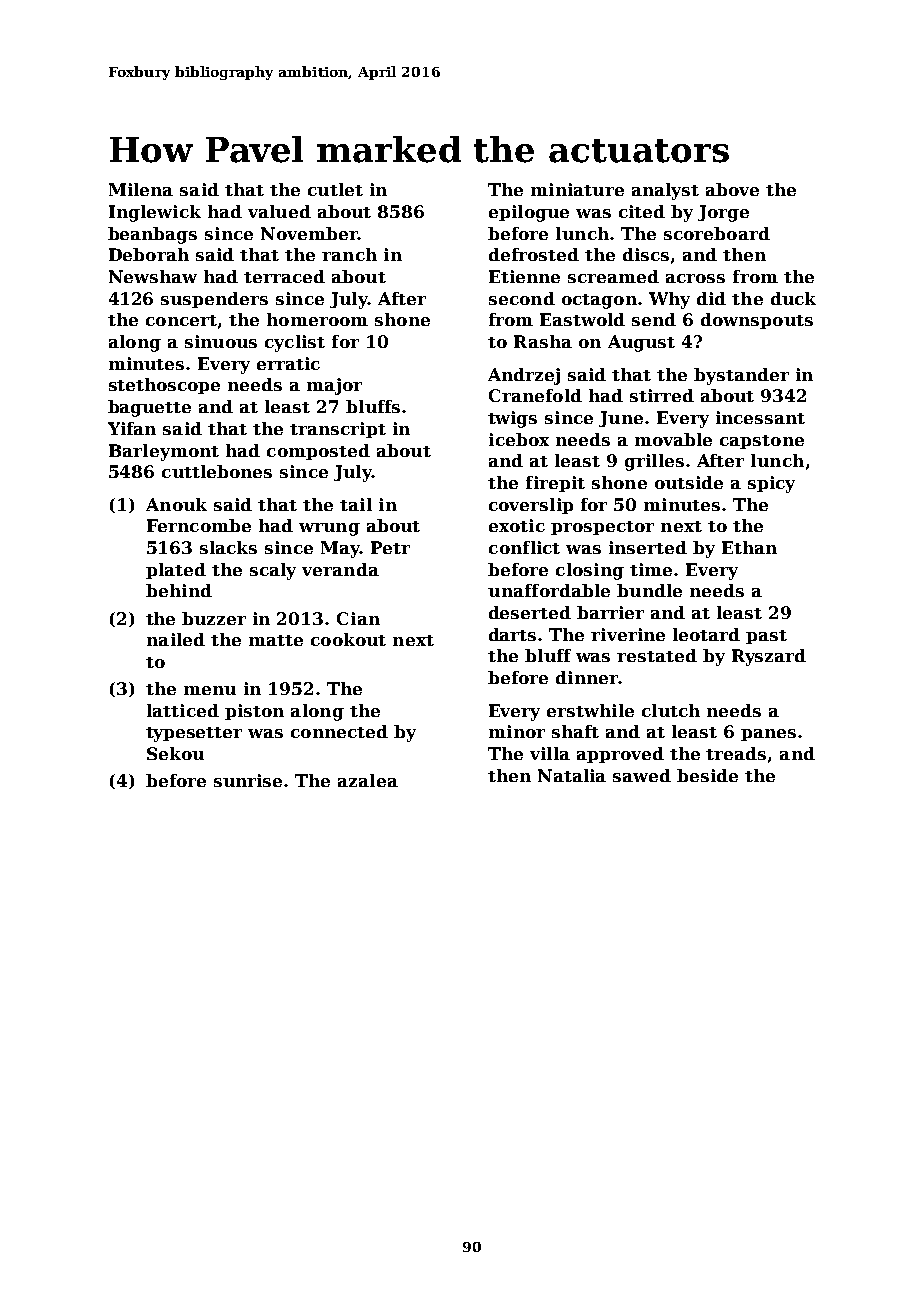 This screenshot has width=924, height=1311. Describe the element at coordinates (749, 547) in the screenshot. I see `Ethan` at that location.
